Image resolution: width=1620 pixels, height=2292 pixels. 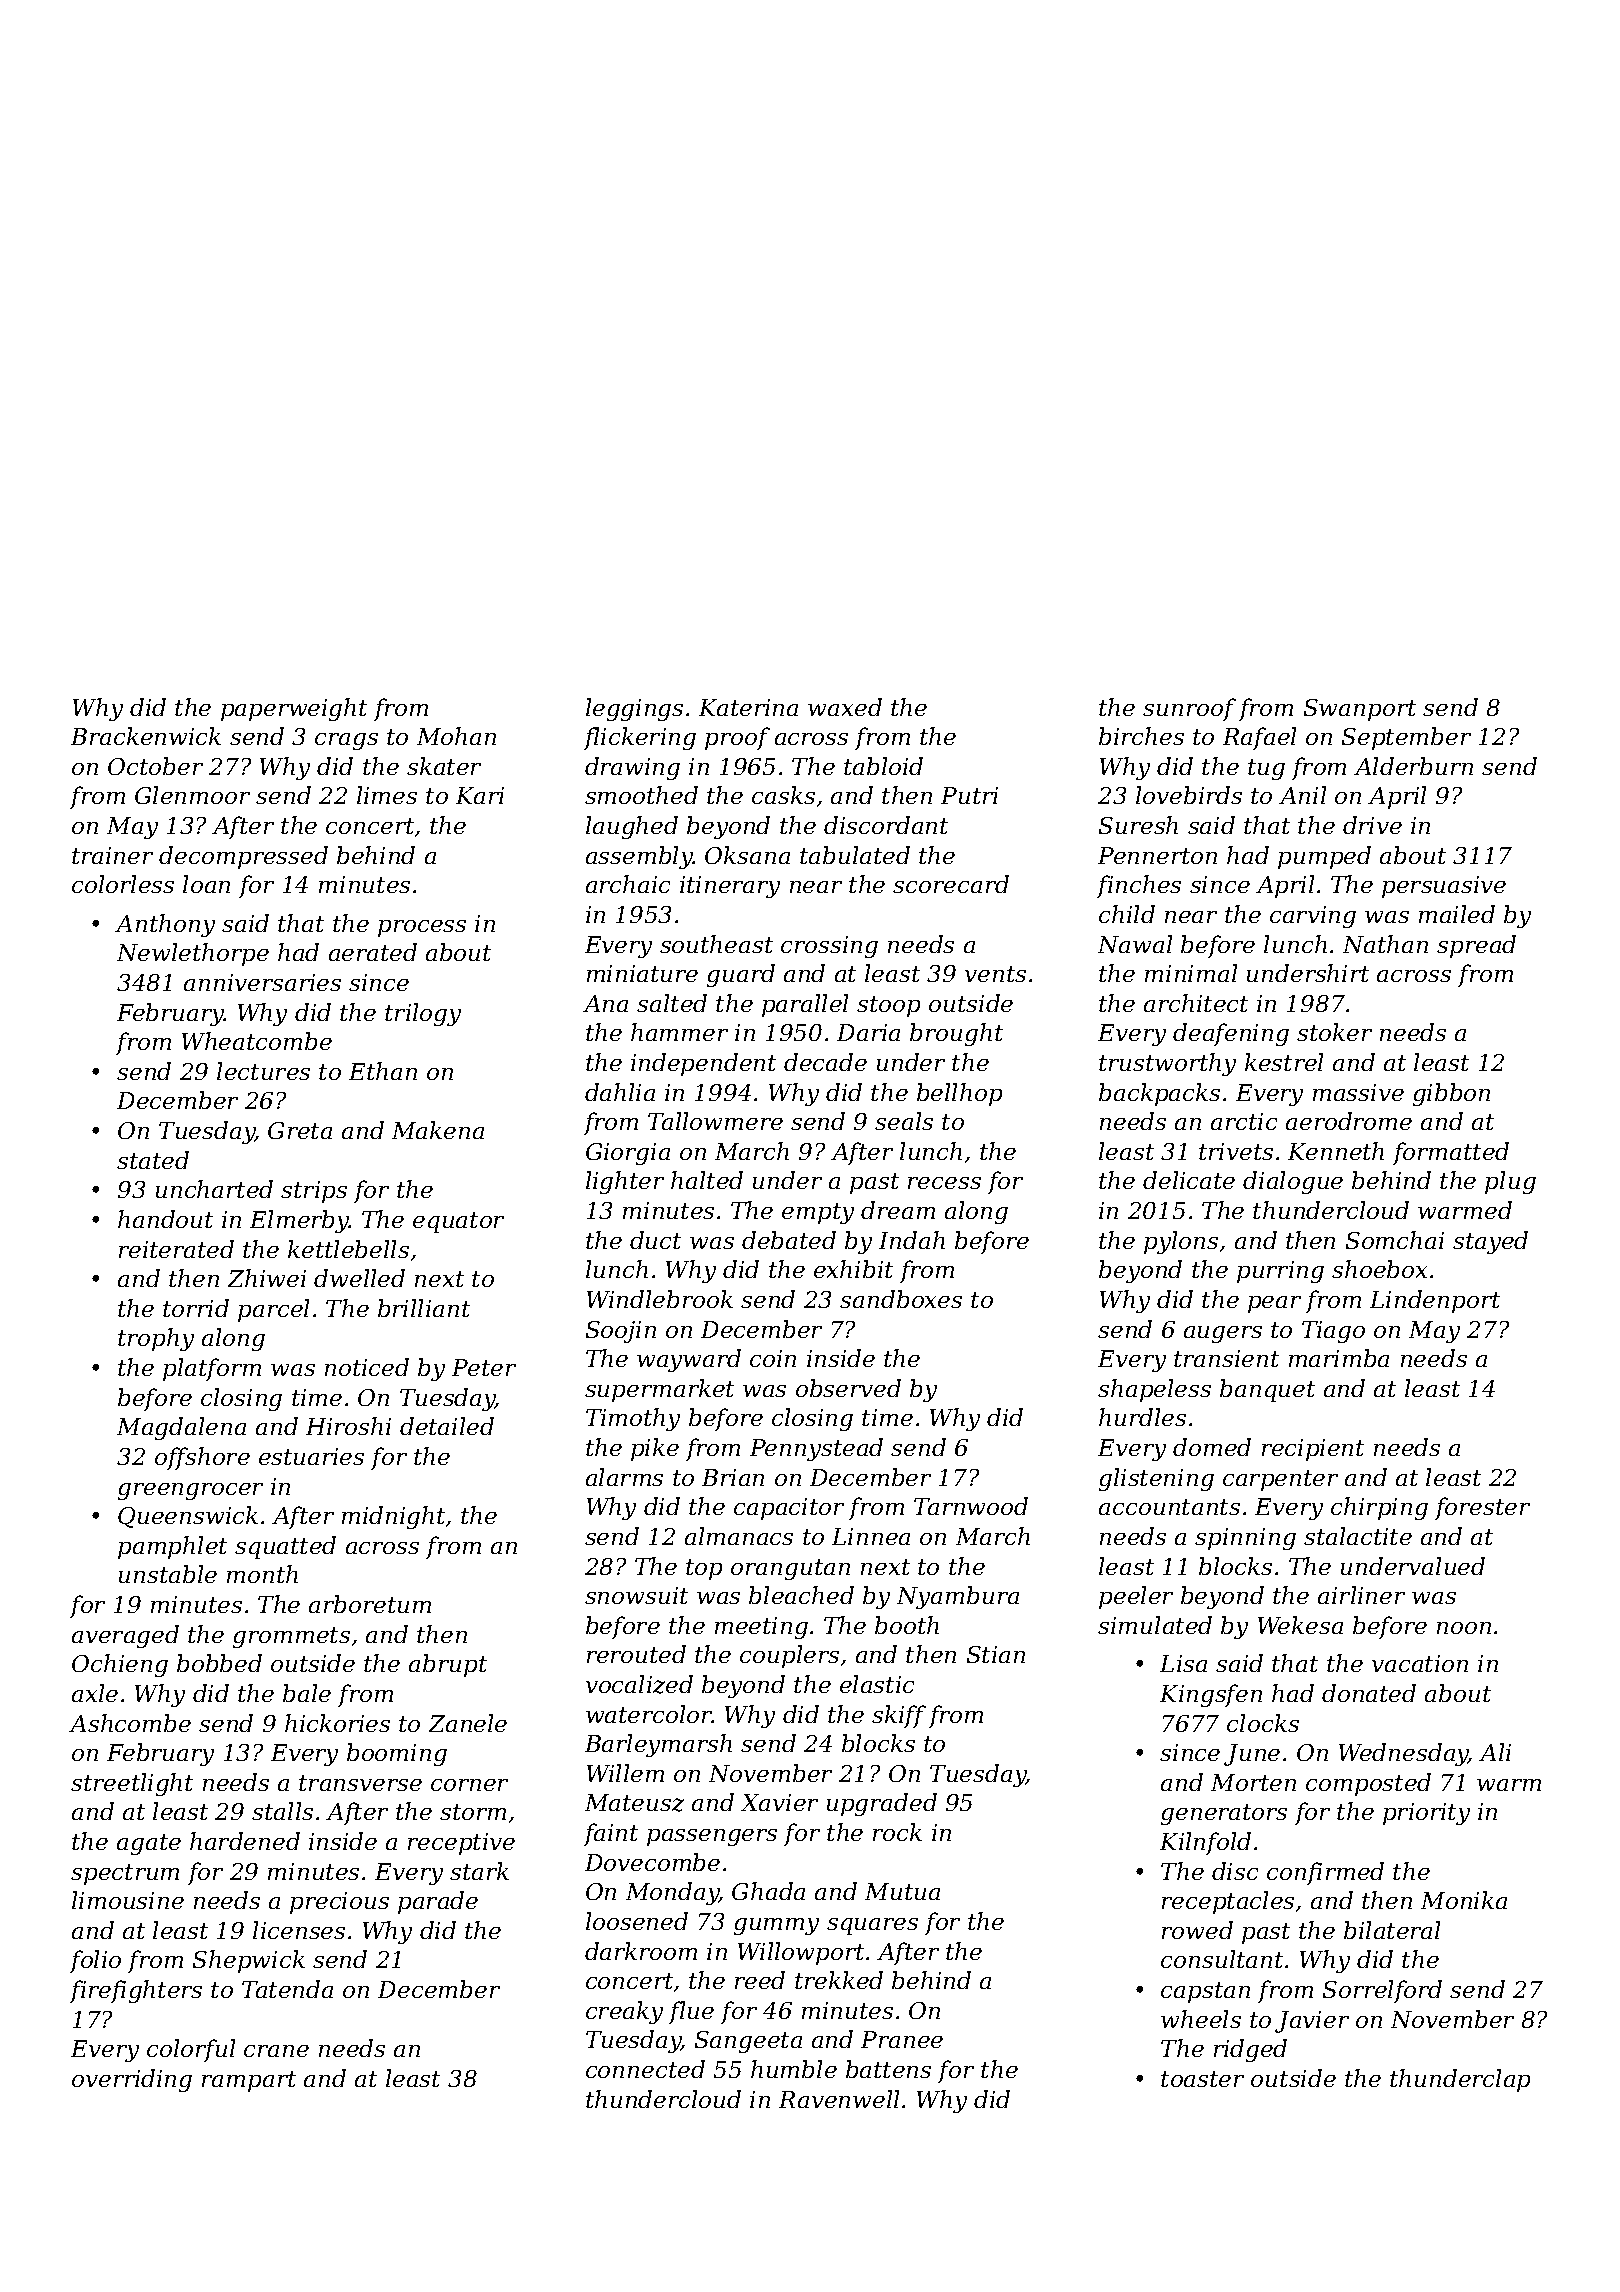 What do you see at coordinates (748, 707) in the screenshot?
I see `Katerina` at bounding box center [748, 707].
